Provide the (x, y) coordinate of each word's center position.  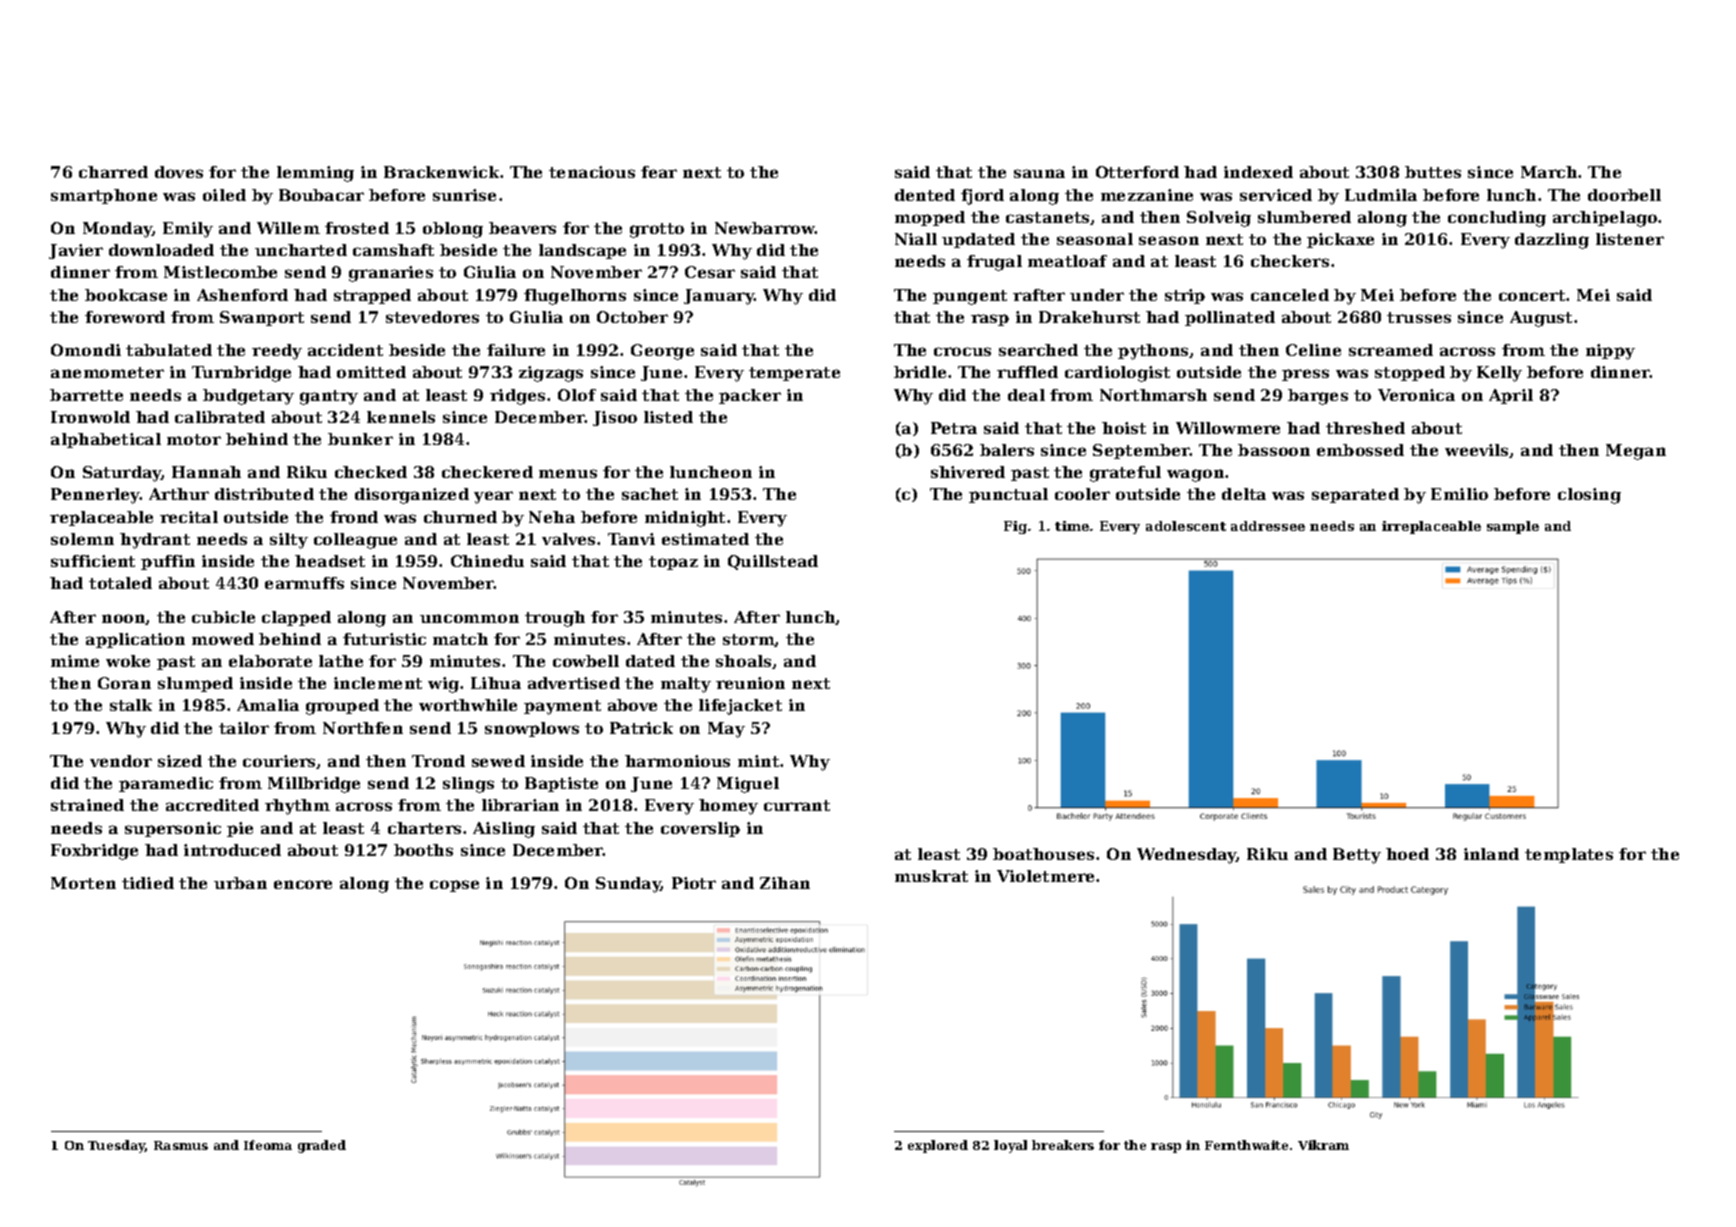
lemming (315, 174)
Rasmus (181, 1145)
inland (1491, 854)
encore (303, 884)
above (632, 705)
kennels (401, 417)
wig (443, 685)
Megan (1636, 452)
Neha (552, 517)
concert (1532, 295)
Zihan (785, 883)
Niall (916, 239)
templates (1569, 855)
